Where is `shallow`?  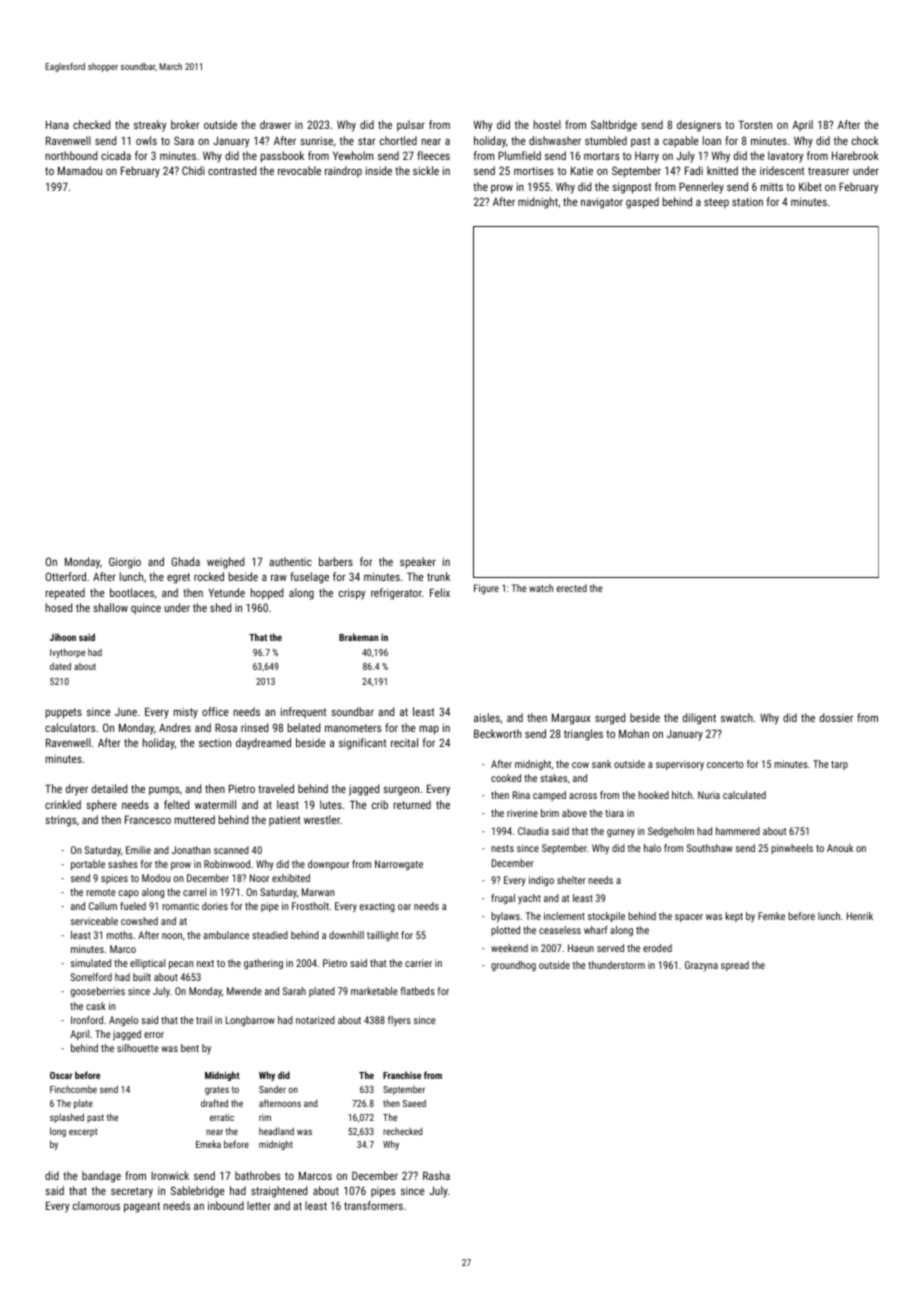
shallow is located at coordinates (110, 607).
